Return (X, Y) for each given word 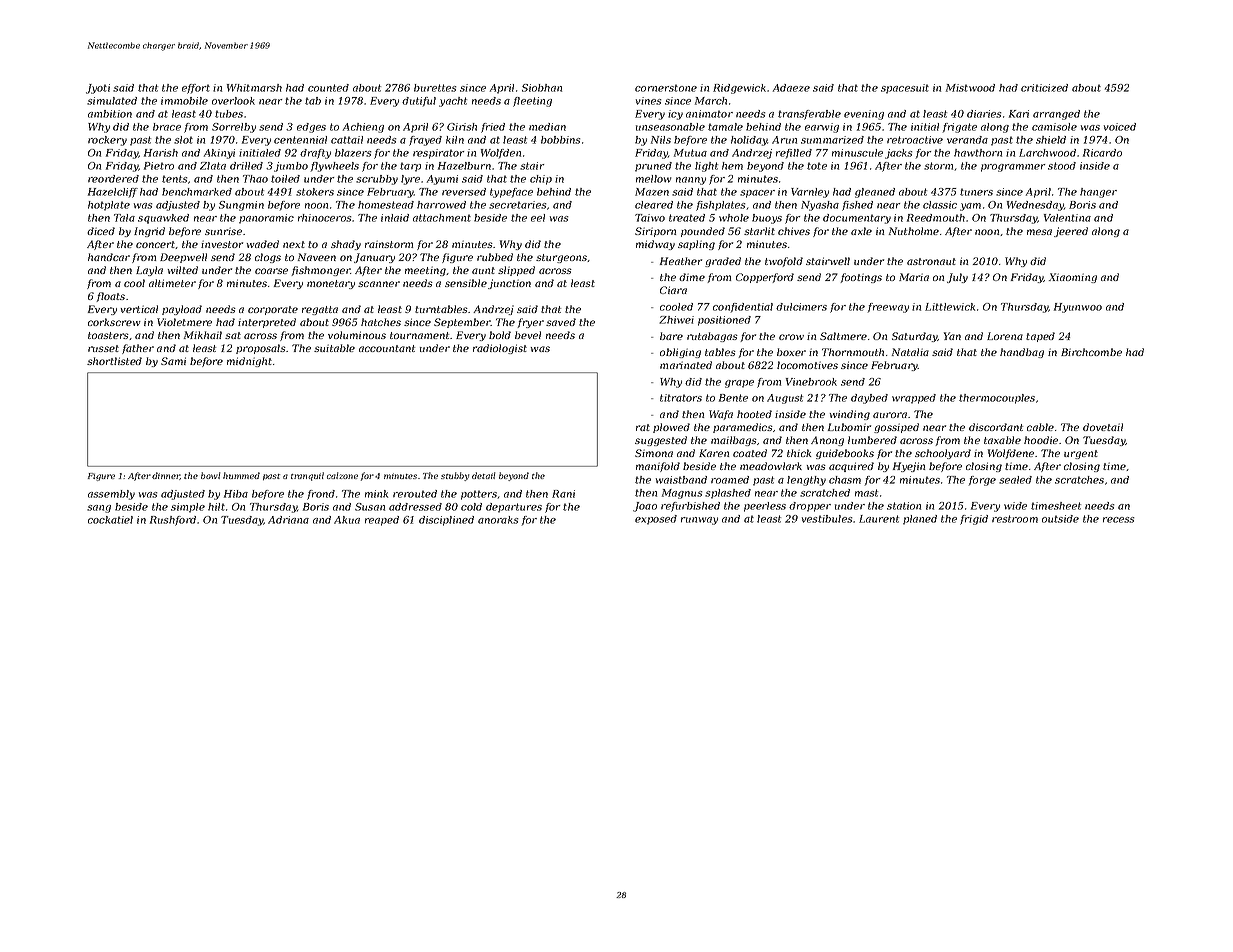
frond (321, 495)
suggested (661, 441)
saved (561, 322)
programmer (1013, 168)
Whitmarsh (254, 88)
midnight (249, 362)
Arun (784, 140)
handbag (1022, 353)
